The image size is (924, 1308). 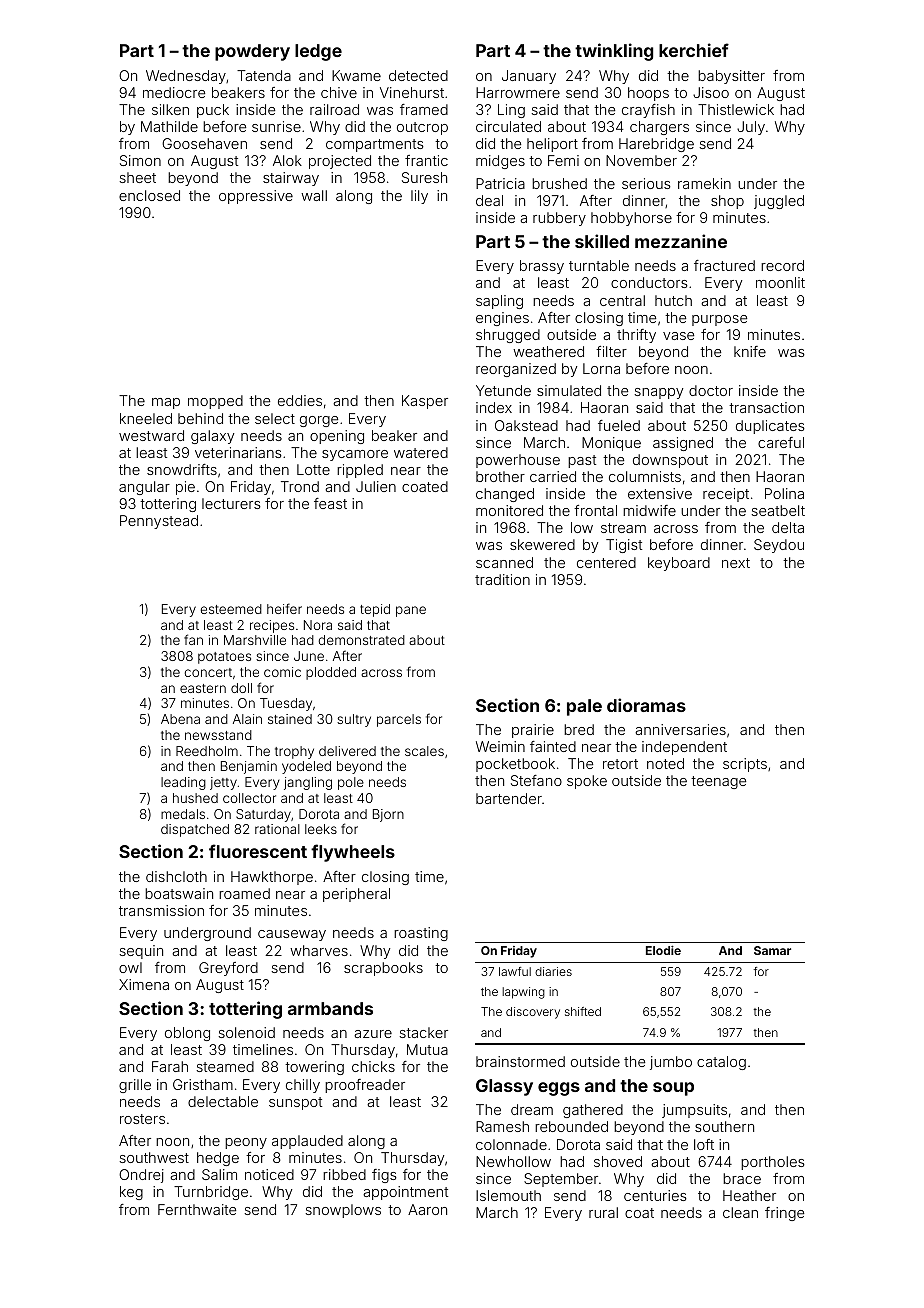 What do you see at coordinates (424, 751) in the document?
I see `scales` at bounding box center [424, 751].
